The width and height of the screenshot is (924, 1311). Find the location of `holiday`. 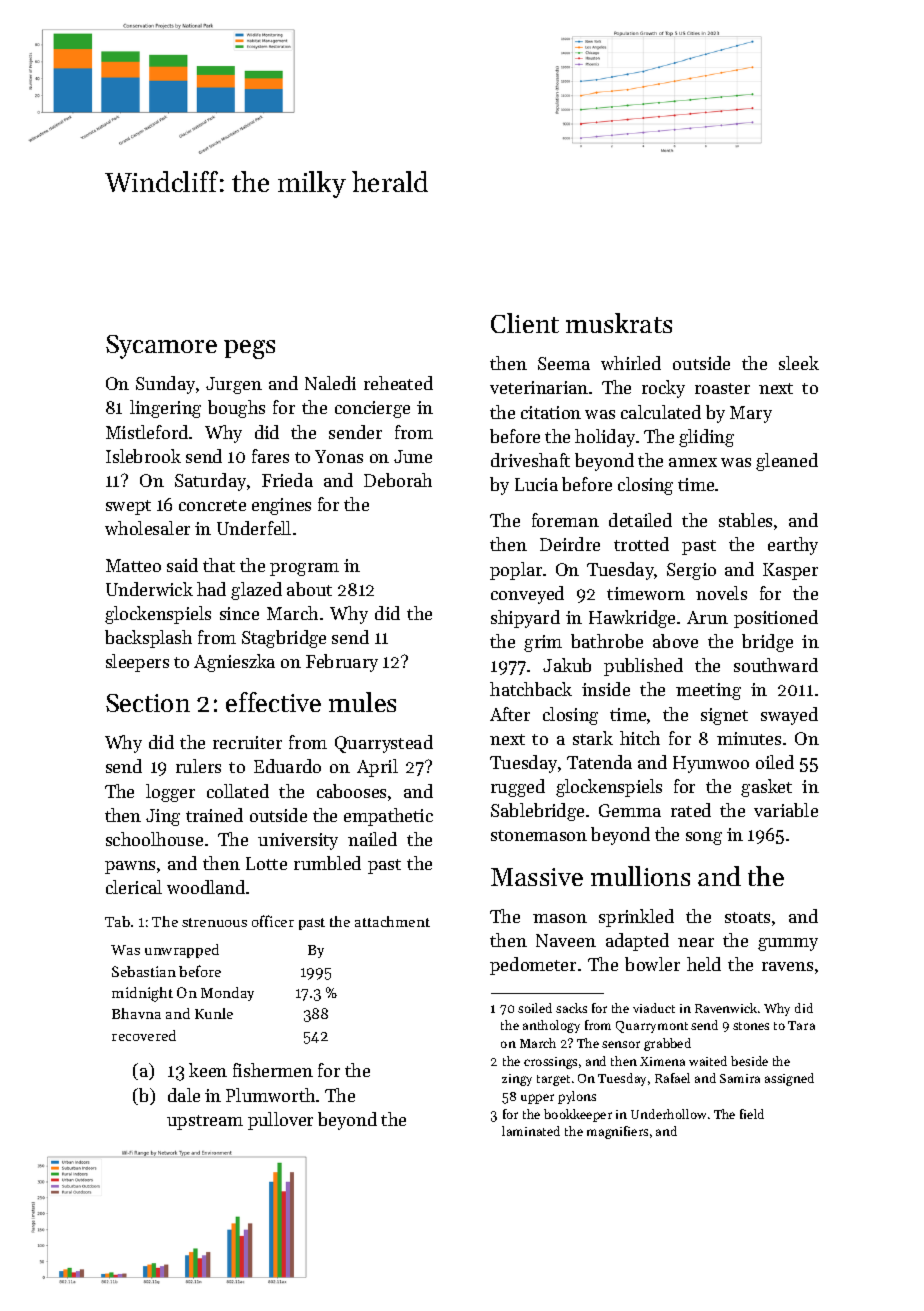

holiday is located at coordinates (605, 438).
